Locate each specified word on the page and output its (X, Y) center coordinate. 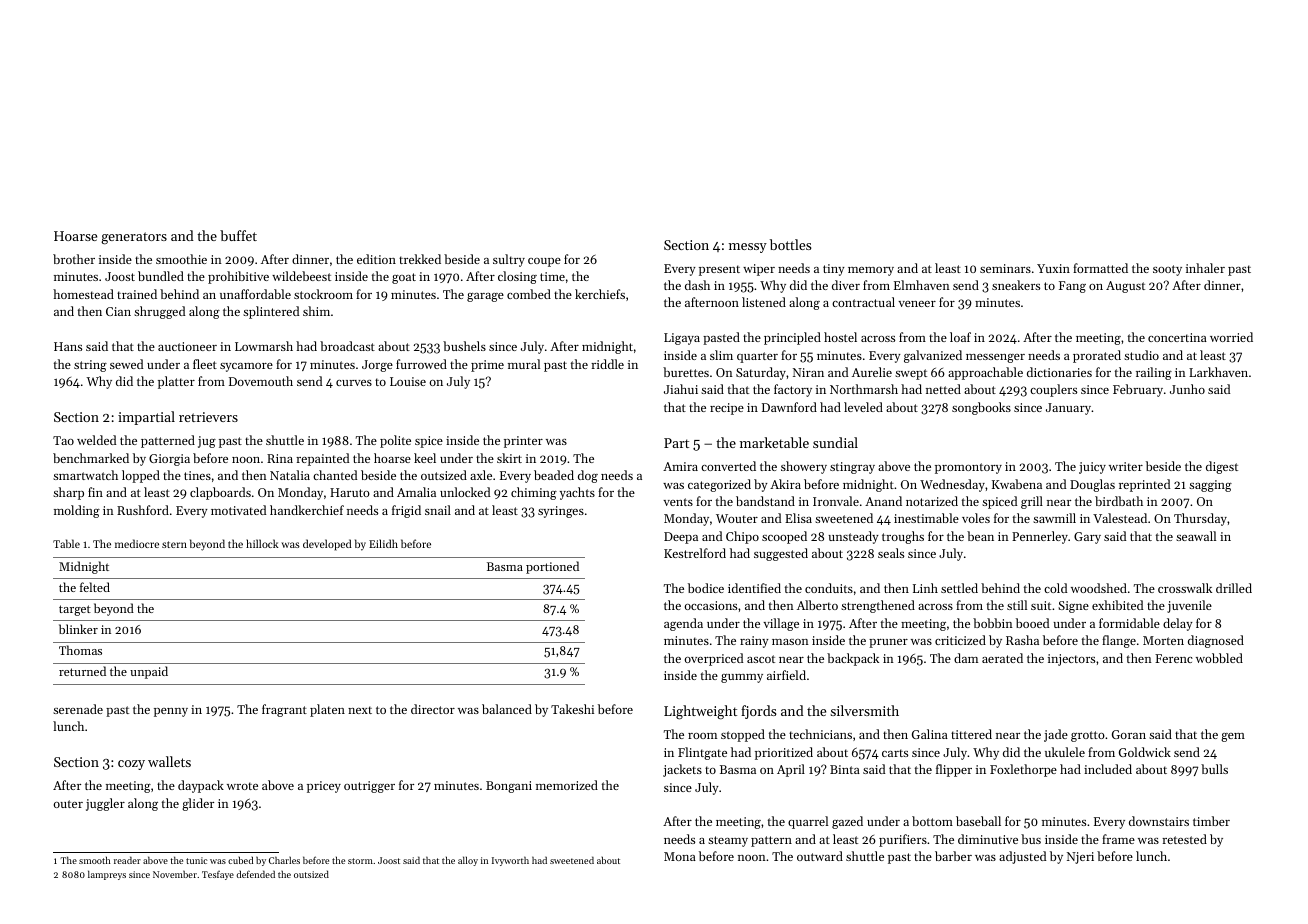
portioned (552, 567)
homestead (83, 294)
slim (721, 355)
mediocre (137, 543)
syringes (561, 512)
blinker (78, 629)
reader (127, 860)
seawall (1196, 536)
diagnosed (1216, 641)
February (1138, 390)
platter (176, 382)
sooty (1167, 270)
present (719, 270)
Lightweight (700, 712)
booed (1032, 623)
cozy (131, 765)
